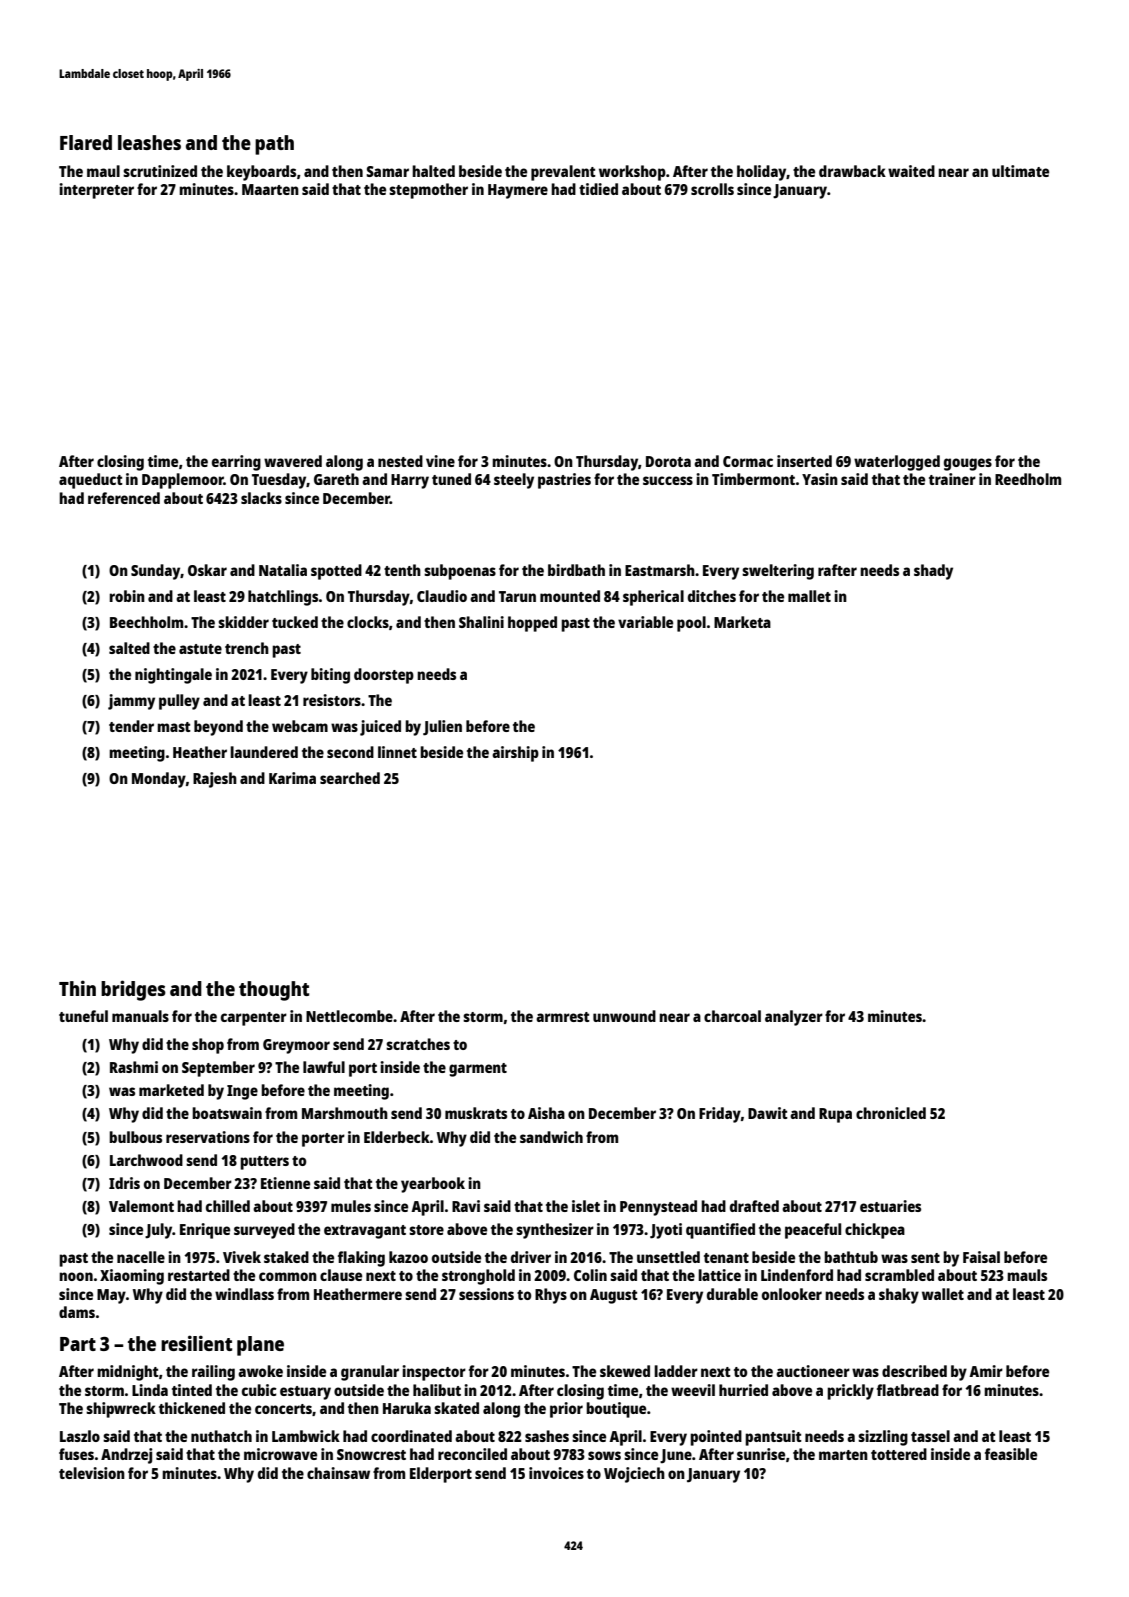 The width and height of the page is (1129, 1597). I want to click on Maarten, so click(270, 189).
